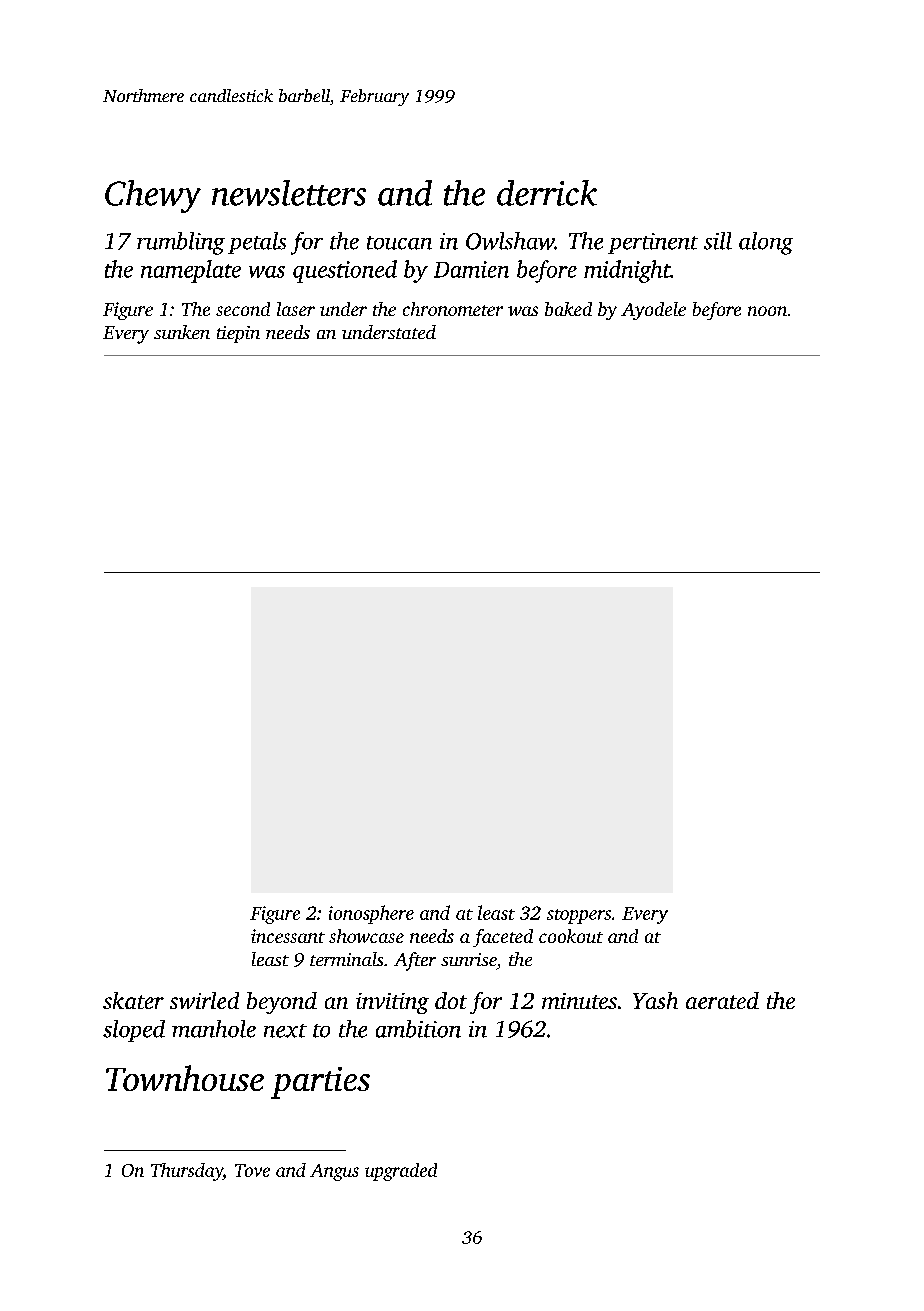 This document has width=924, height=1311. Describe the element at coordinates (653, 243) in the document. I see `pertinent` at that location.
